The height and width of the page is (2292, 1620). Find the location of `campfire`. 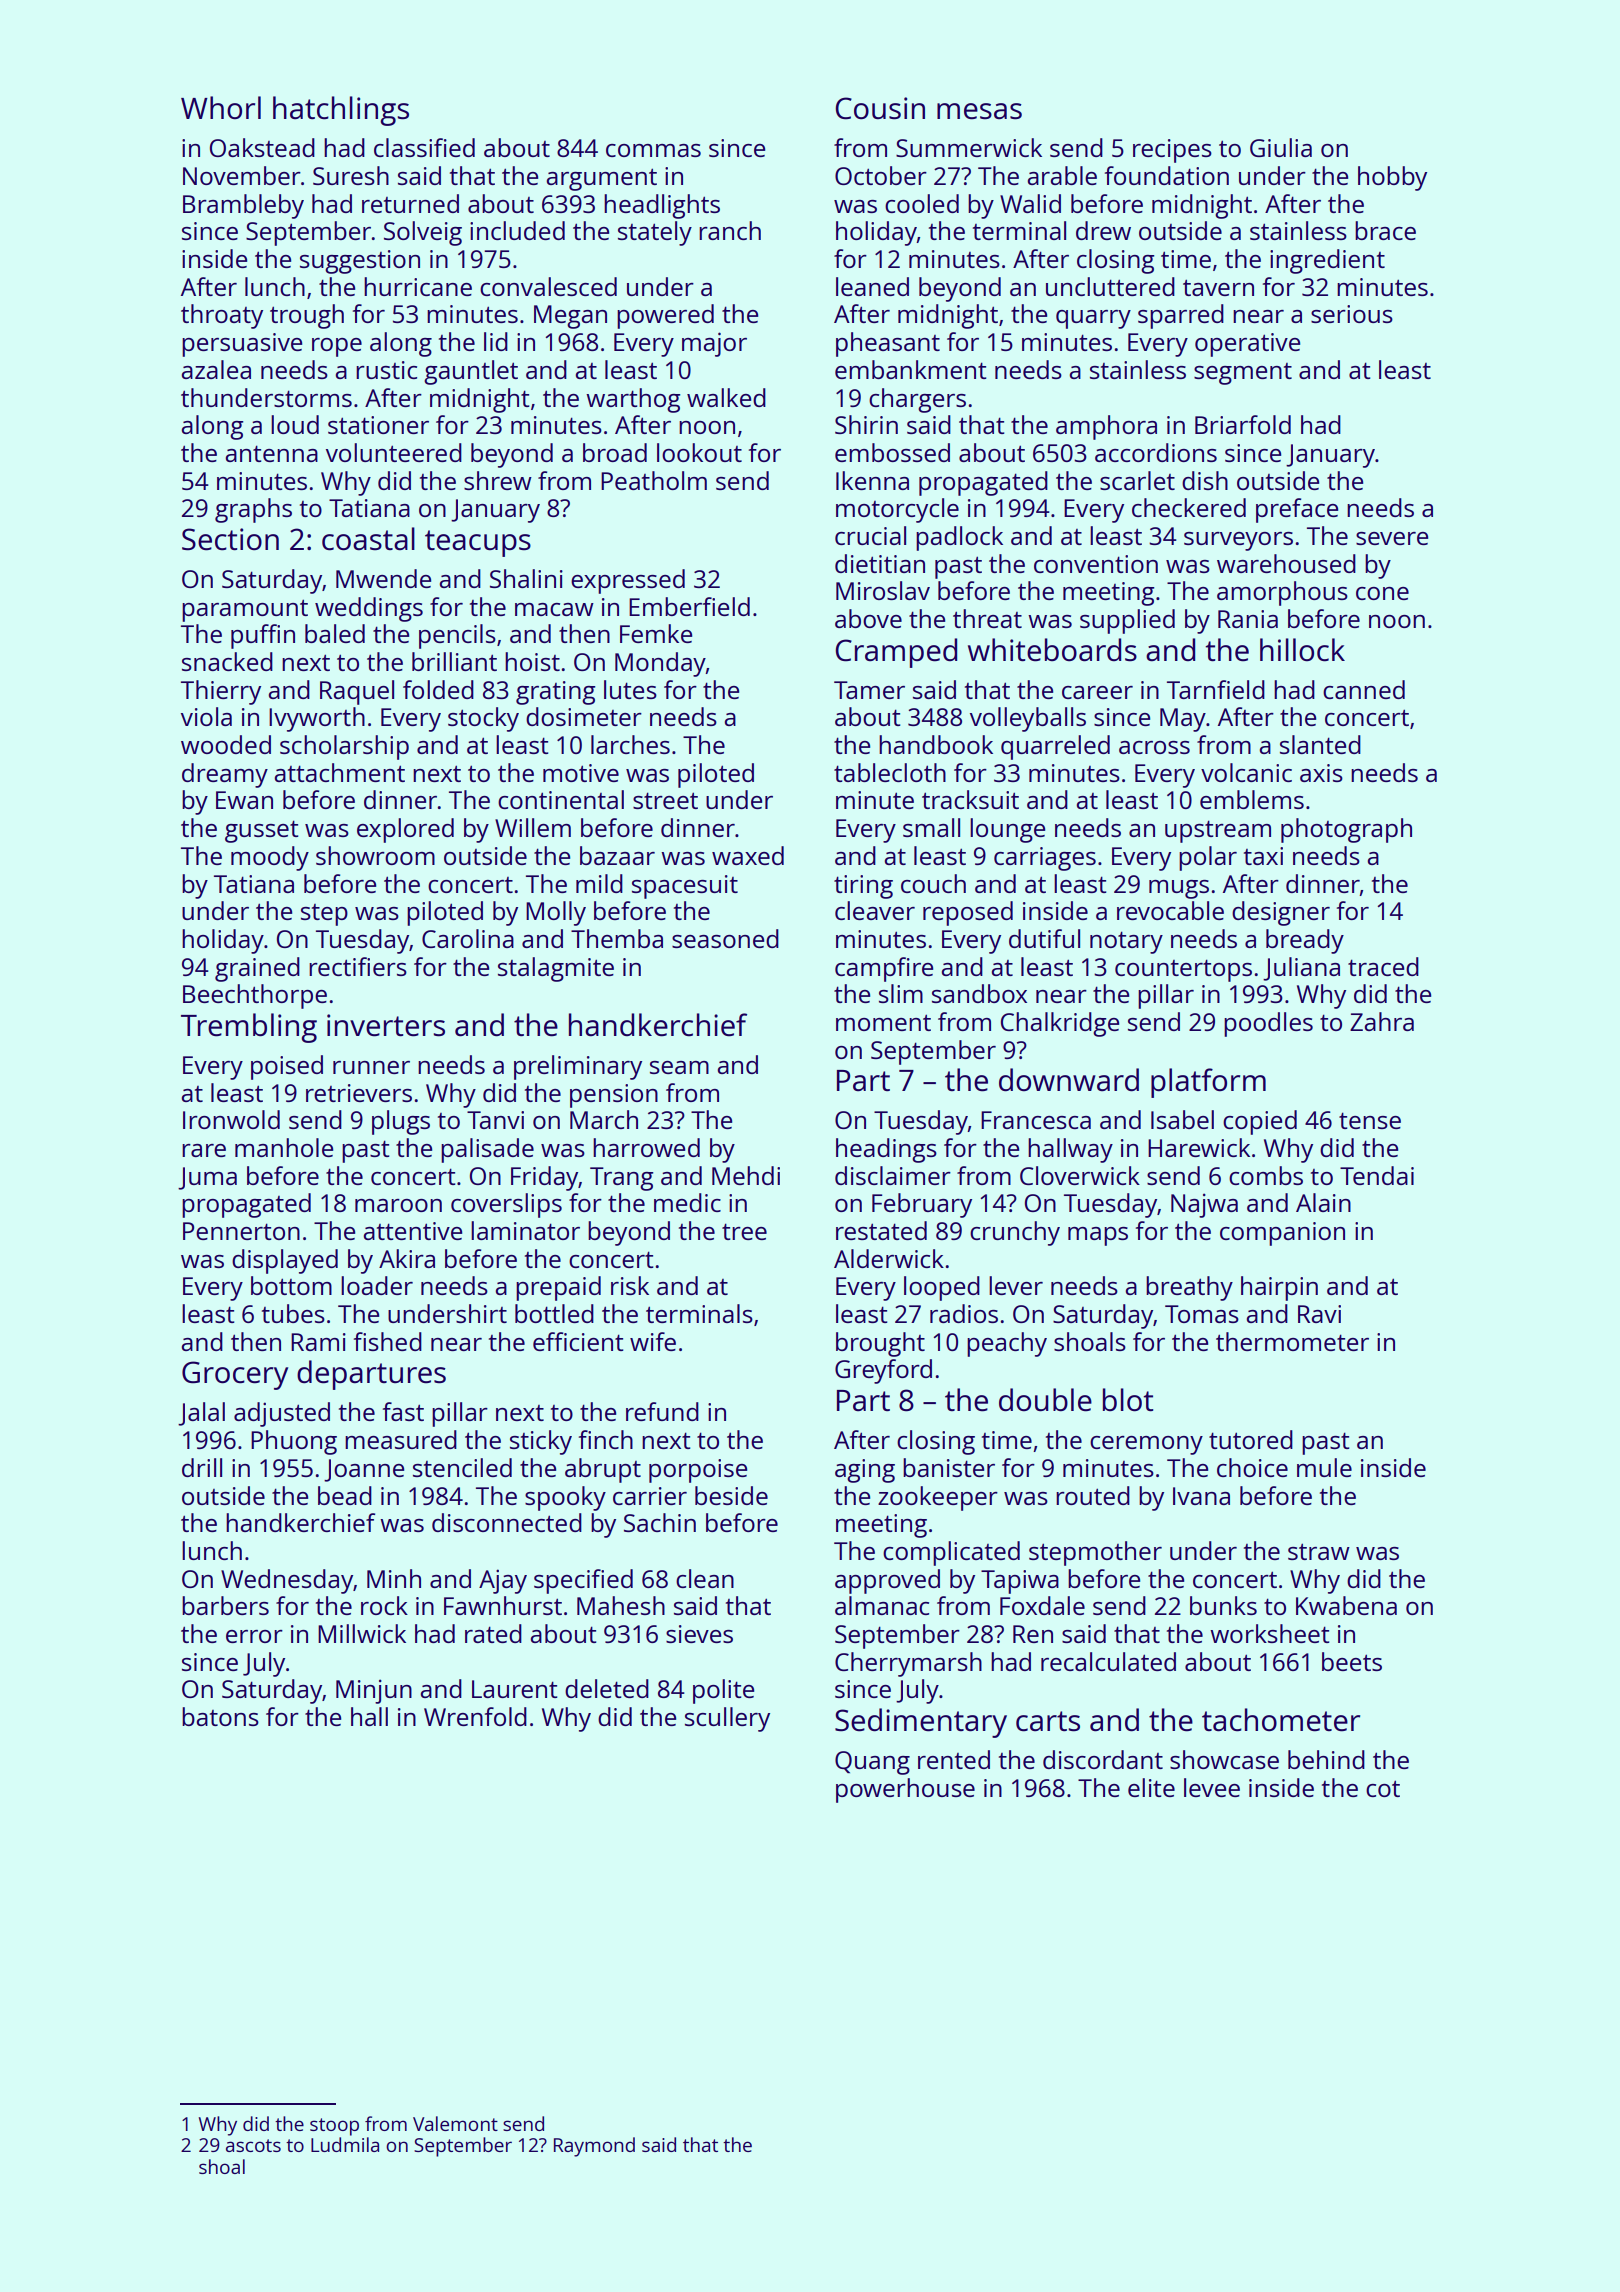

campfire is located at coordinates (884, 969).
